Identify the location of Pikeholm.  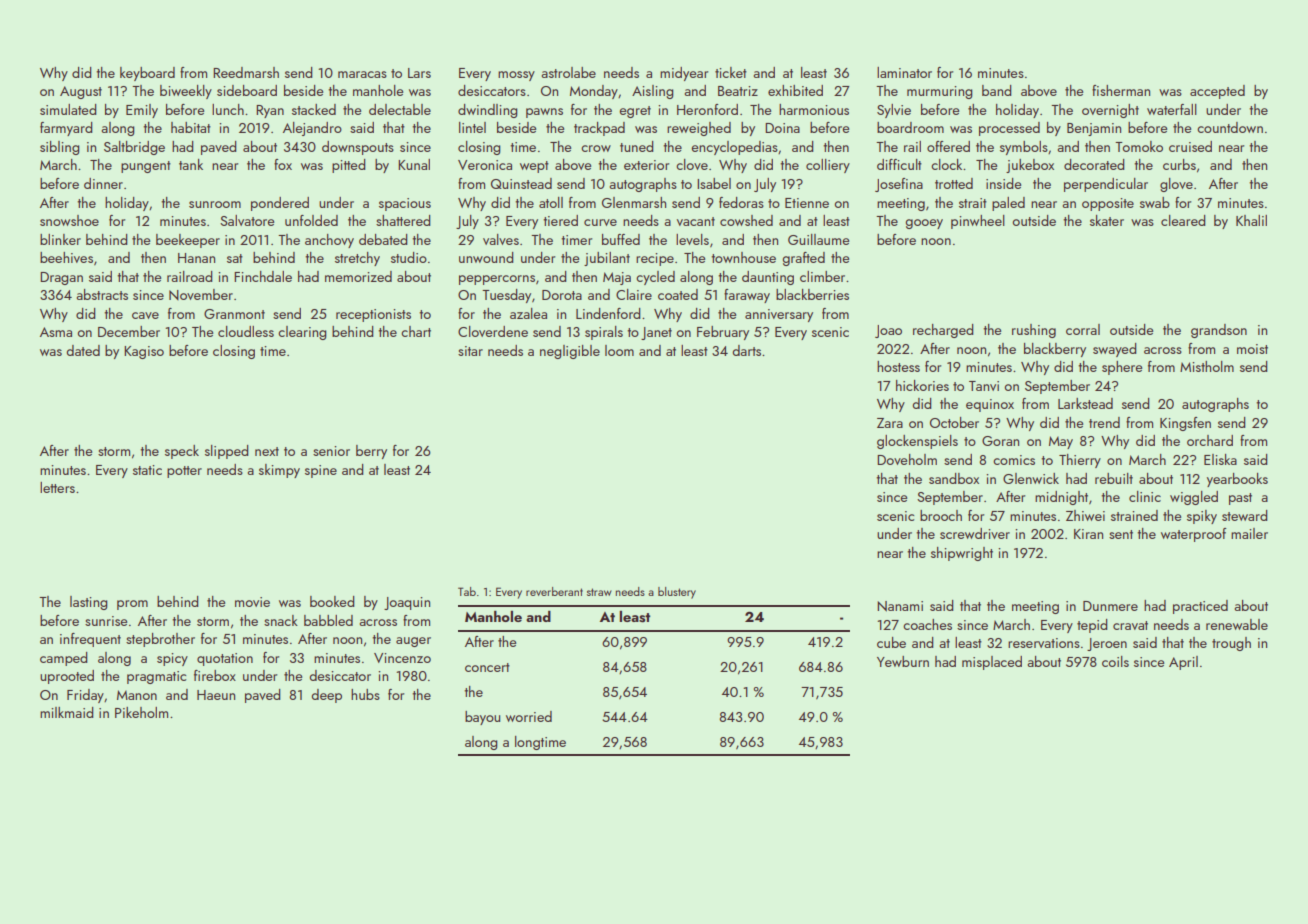
(141, 712).
